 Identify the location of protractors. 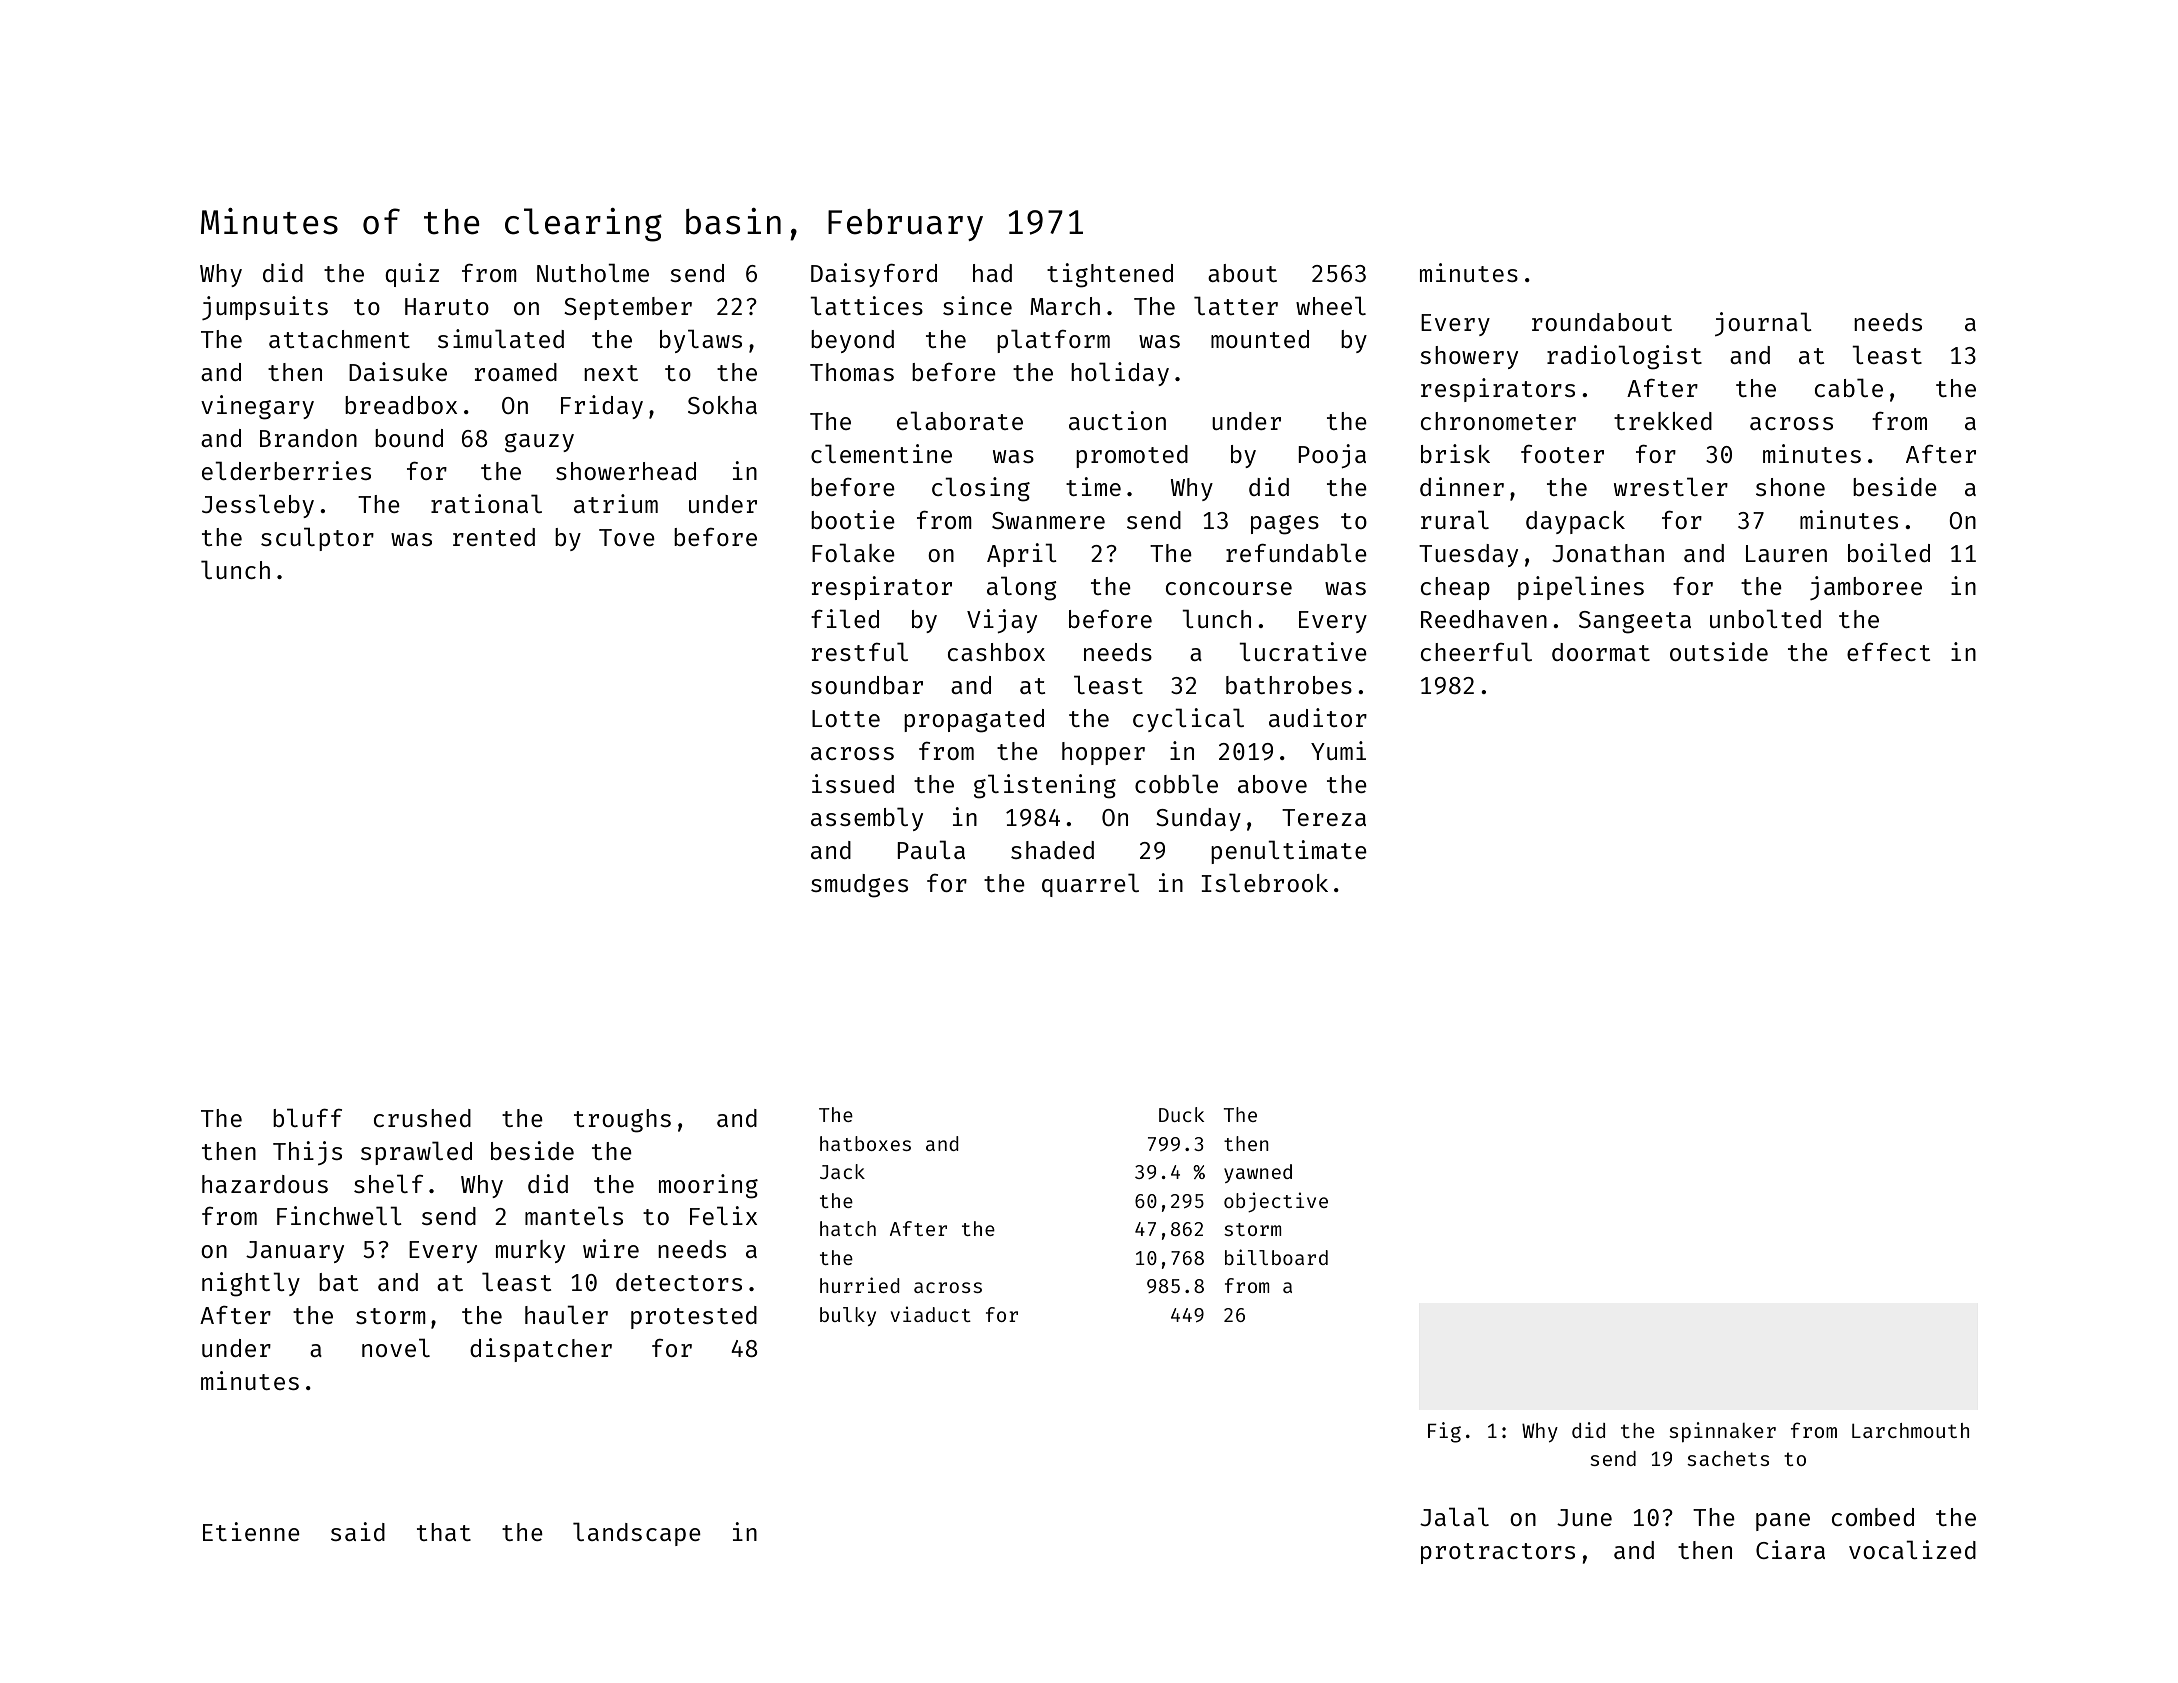
(1498, 1553).
